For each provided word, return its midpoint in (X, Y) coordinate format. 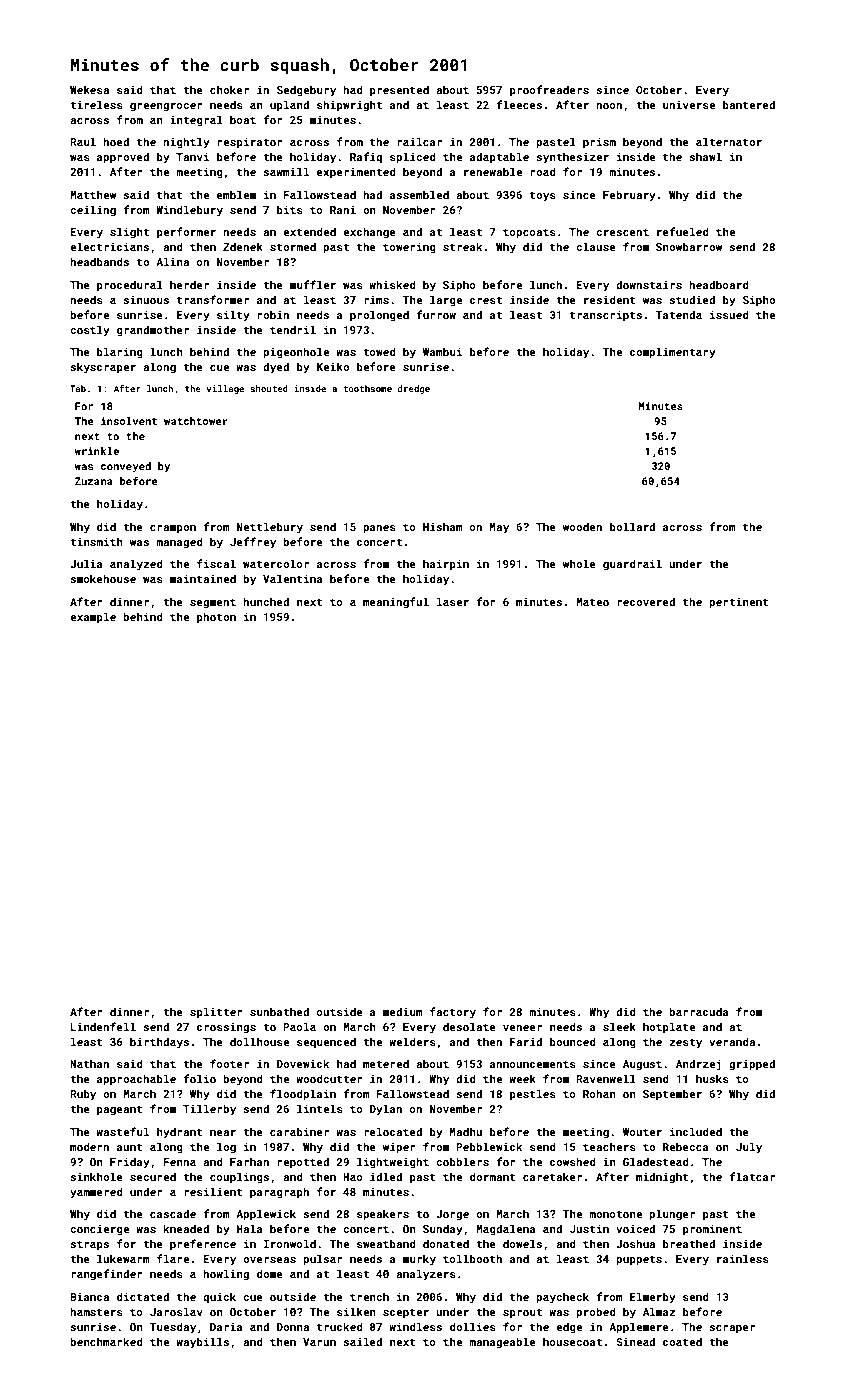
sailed (362, 1341)
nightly (186, 143)
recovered (646, 601)
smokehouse (103, 578)
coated (682, 1341)
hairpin (446, 564)
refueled (683, 231)
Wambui (442, 351)
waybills (202, 1343)
